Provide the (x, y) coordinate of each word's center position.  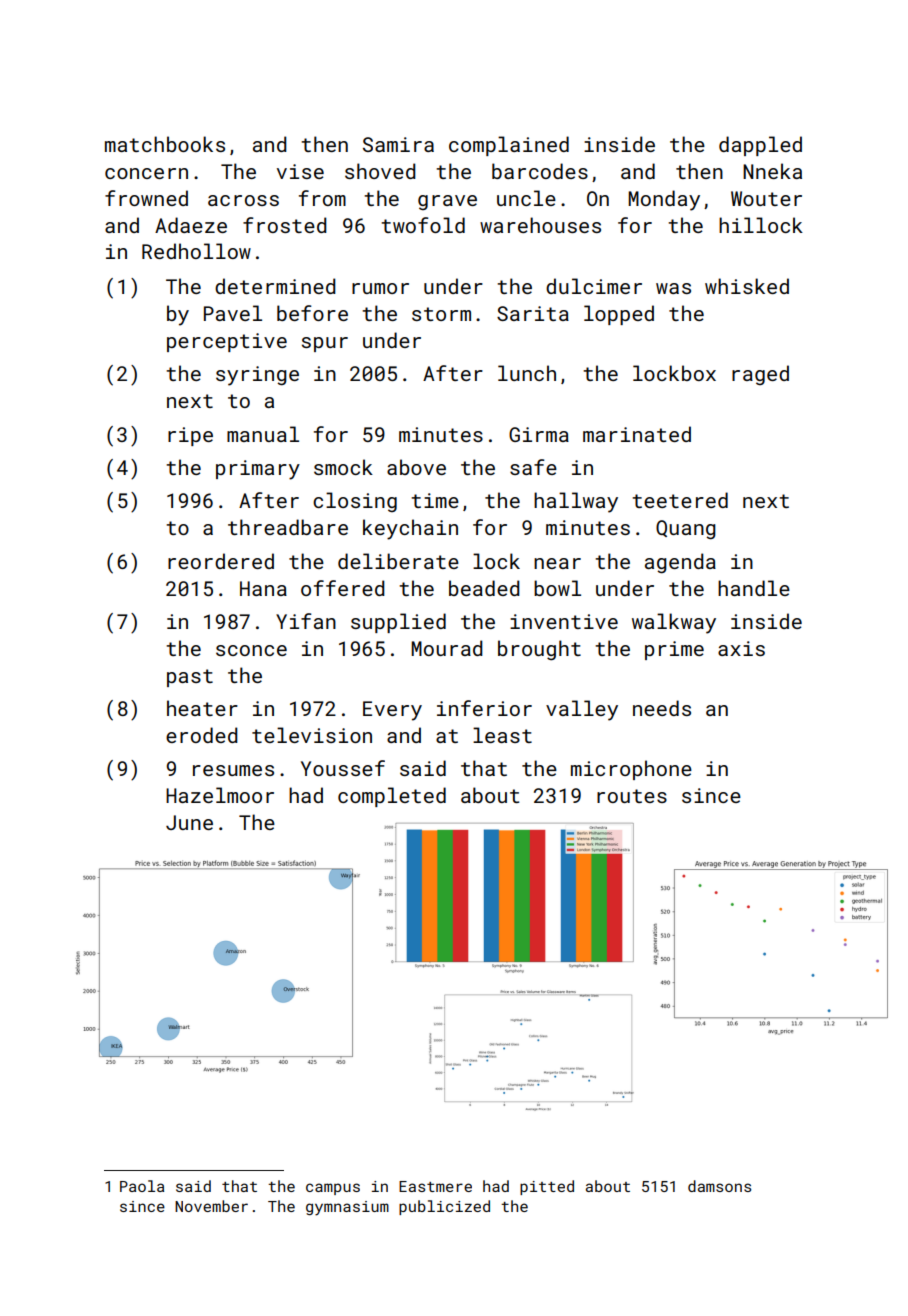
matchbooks (165, 144)
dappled (760, 146)
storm (441, 314)
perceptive (227, 342)
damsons (719, 1186)
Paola (142, 1186)
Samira (398, 144)
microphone (631, 770)
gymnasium (347, 1208)
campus (333, 1189)
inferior (484, 708)
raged (760, 375)
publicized (444, 1207)
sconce (251, 650)
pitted (547, 1187)
